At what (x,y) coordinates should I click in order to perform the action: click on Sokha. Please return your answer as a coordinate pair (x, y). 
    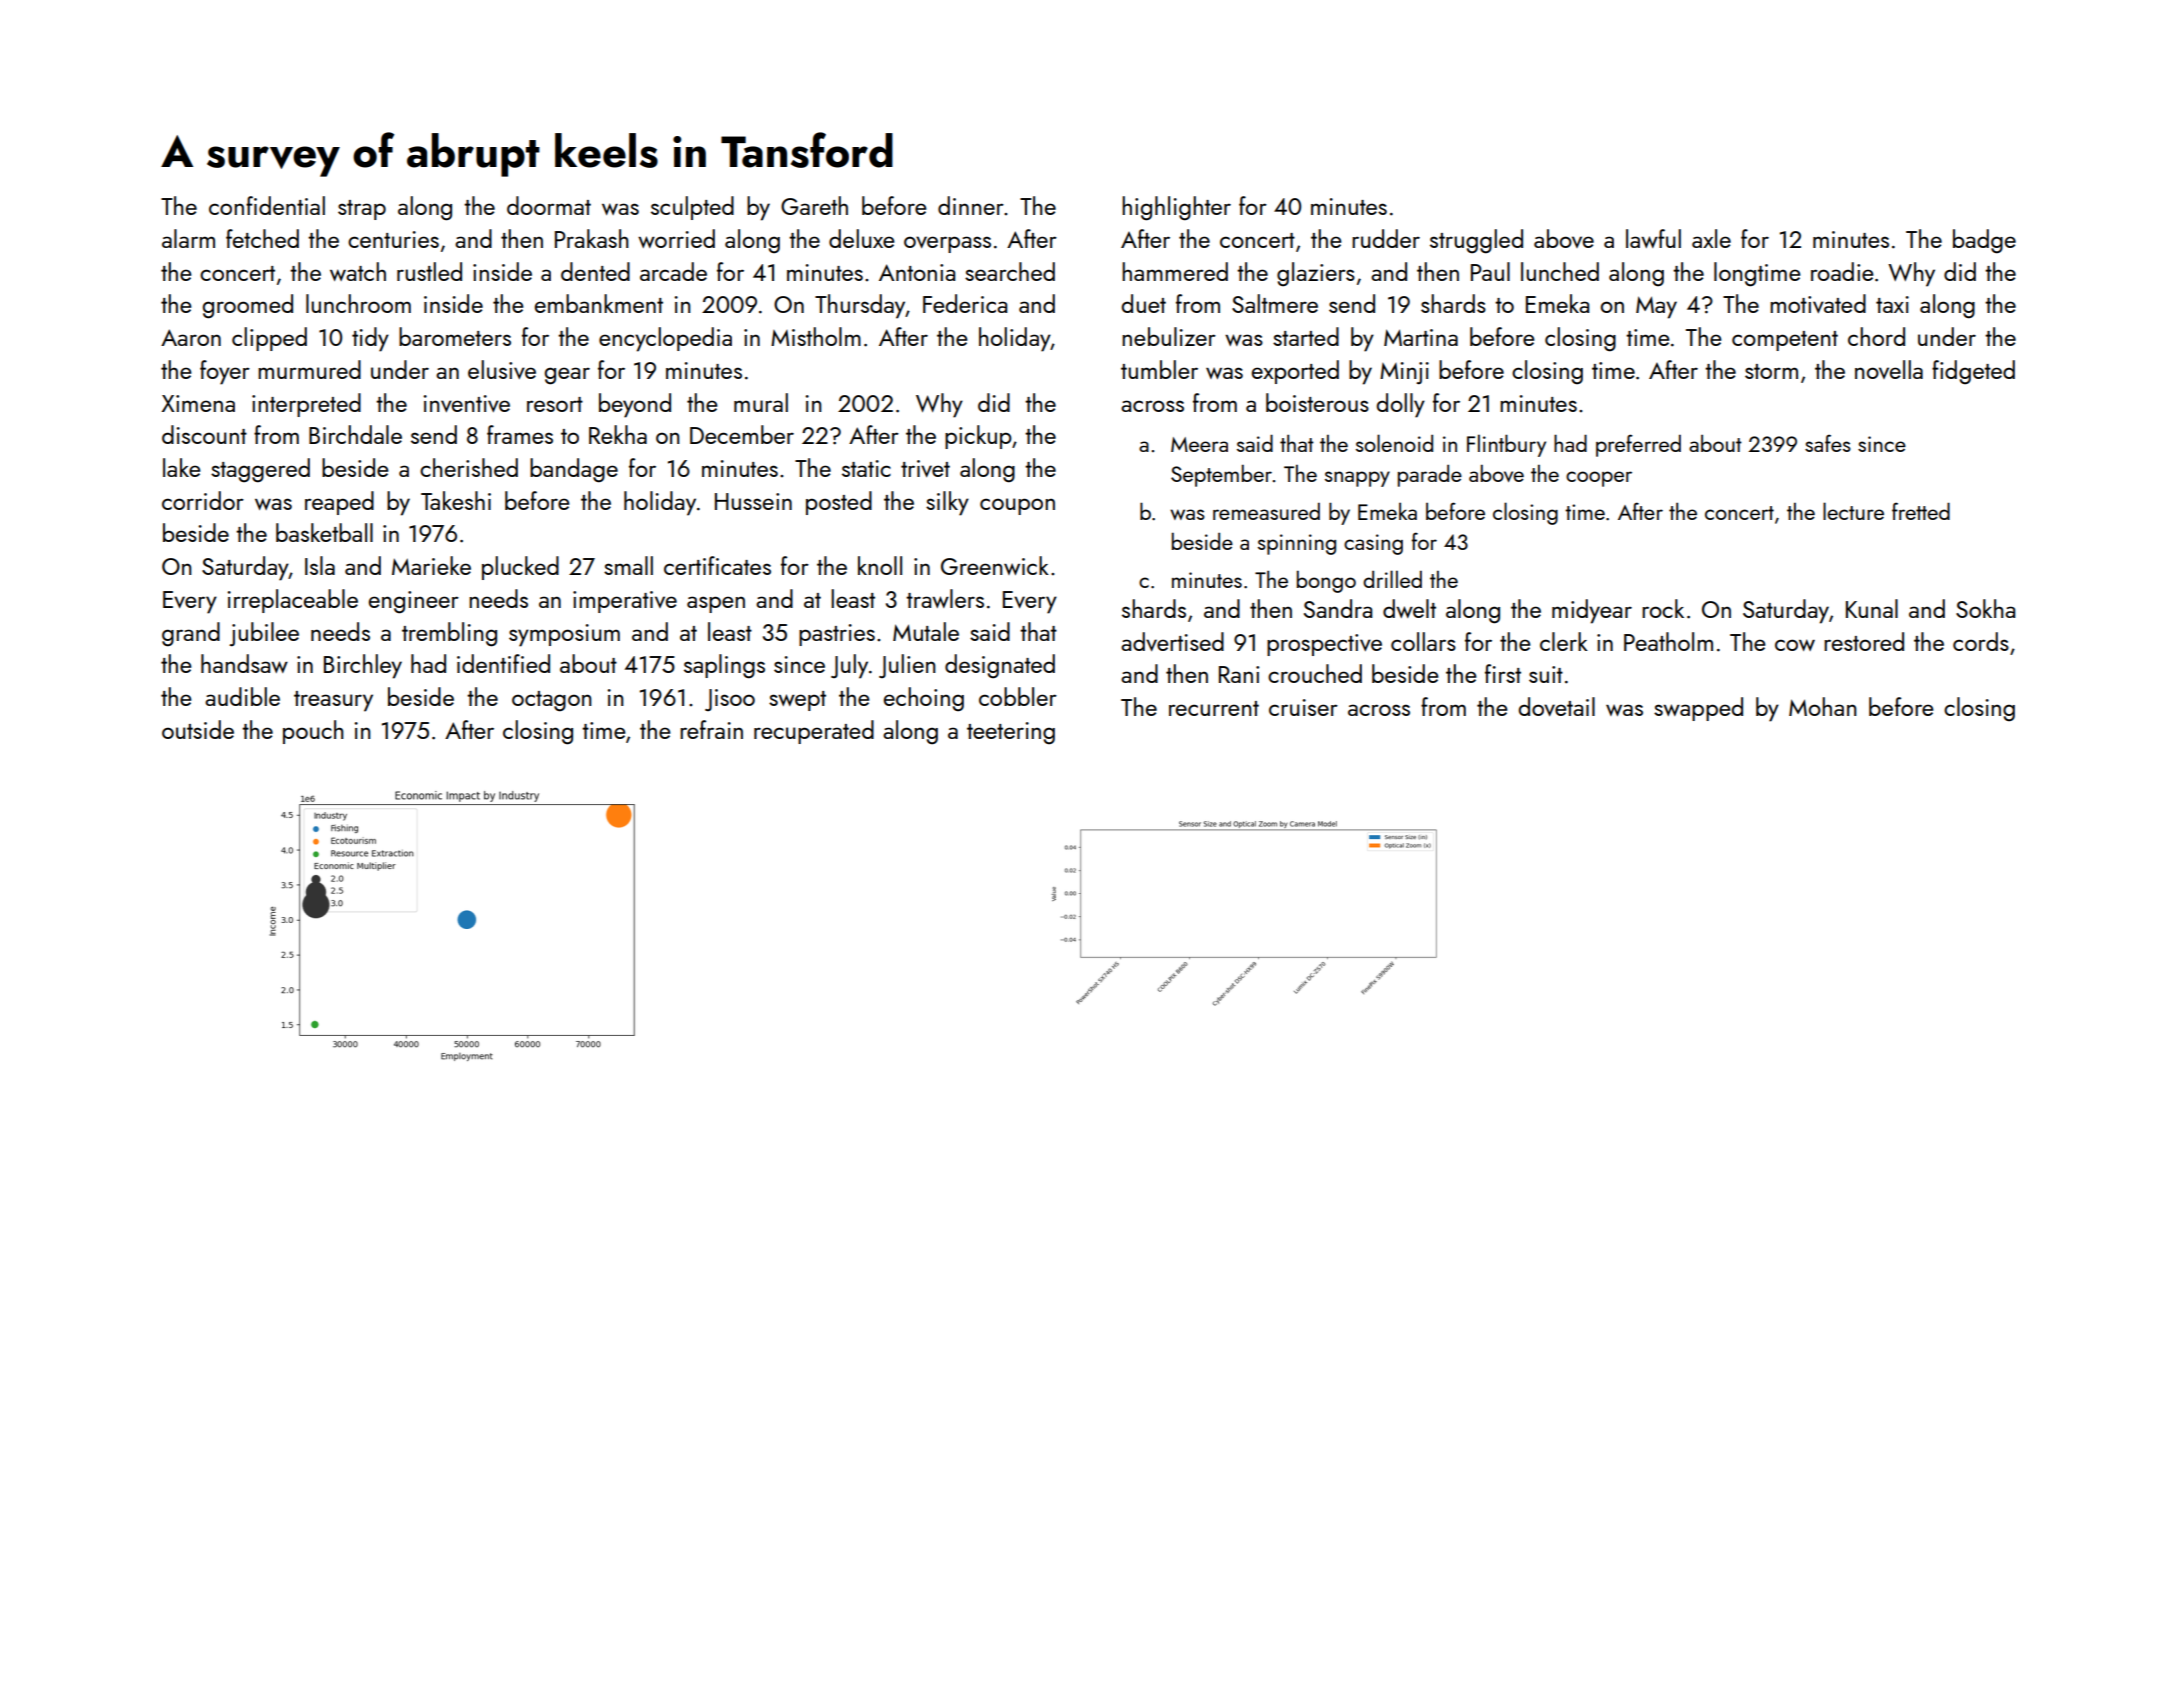
    Looking at the image, I should click on (1985, 608).
